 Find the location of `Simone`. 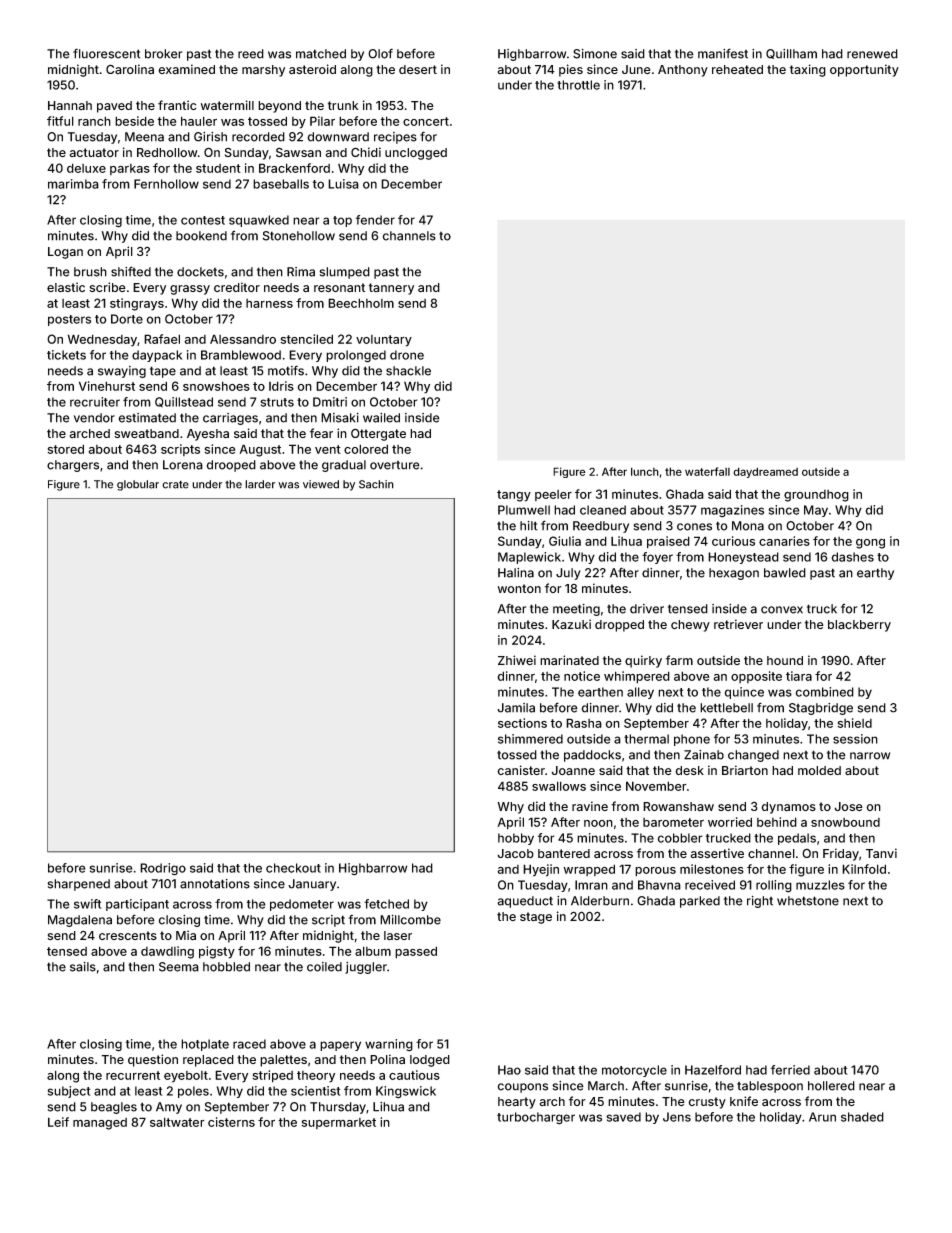

Simone is located at coordinates (595, 54).
